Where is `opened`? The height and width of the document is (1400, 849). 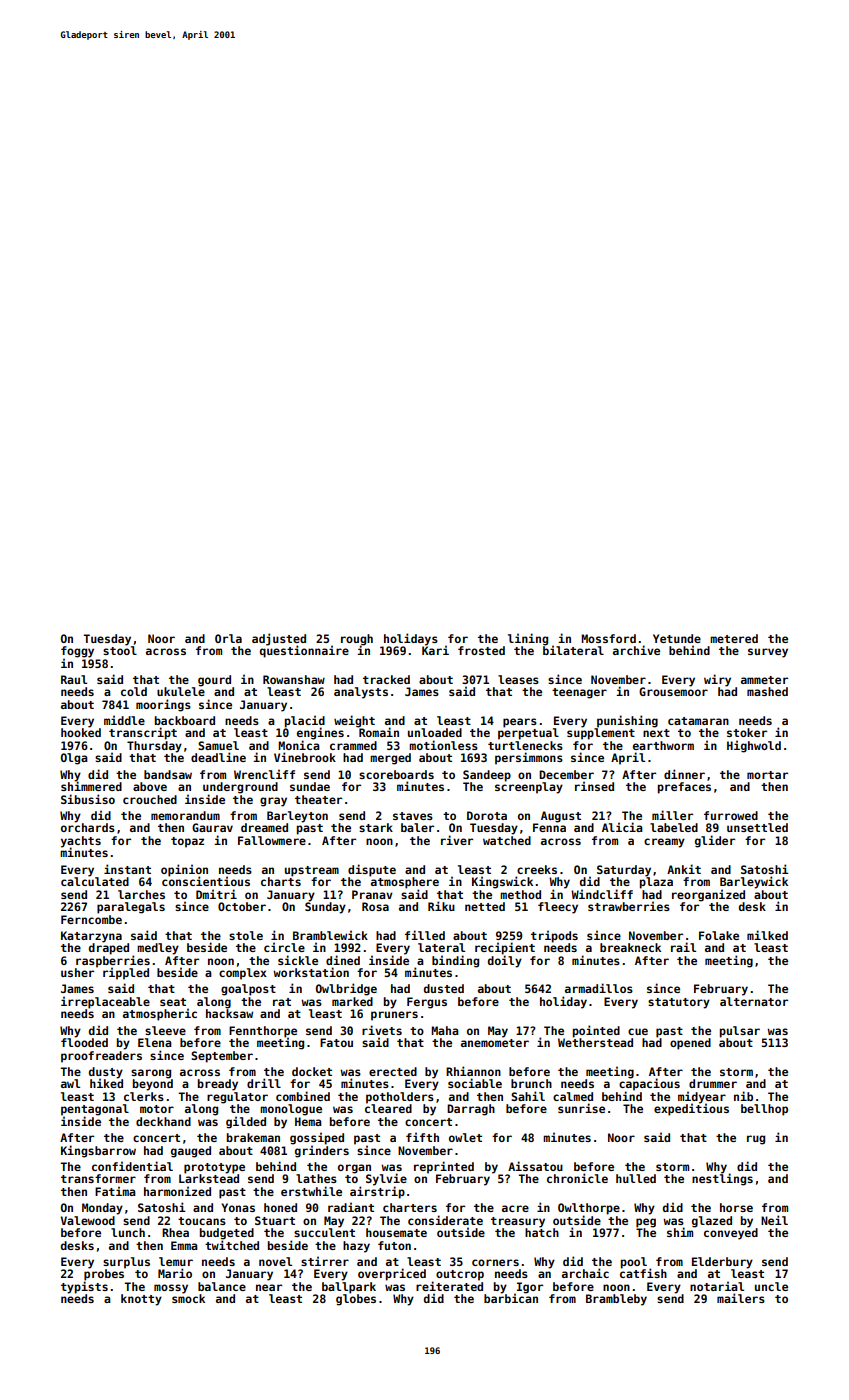 opened is located at coordinates (690, 1044).
